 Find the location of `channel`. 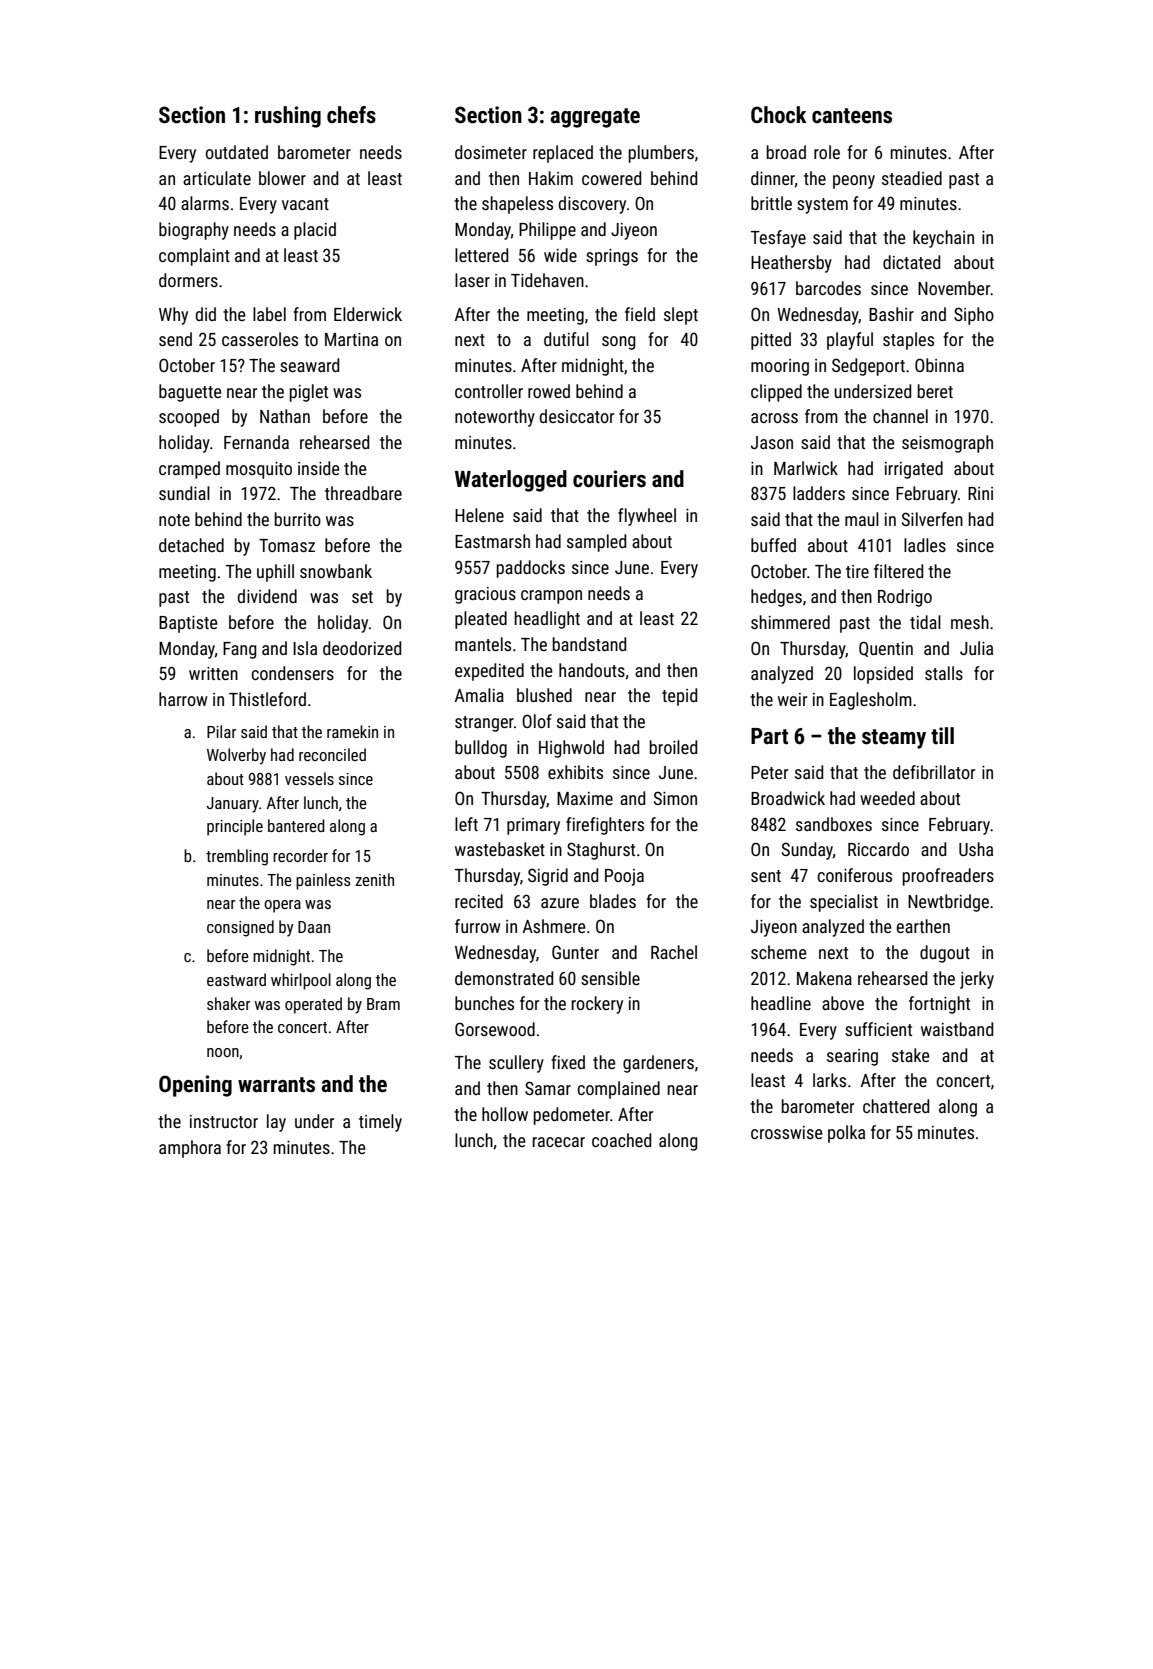

channel is located at coordinates (900, 416).
